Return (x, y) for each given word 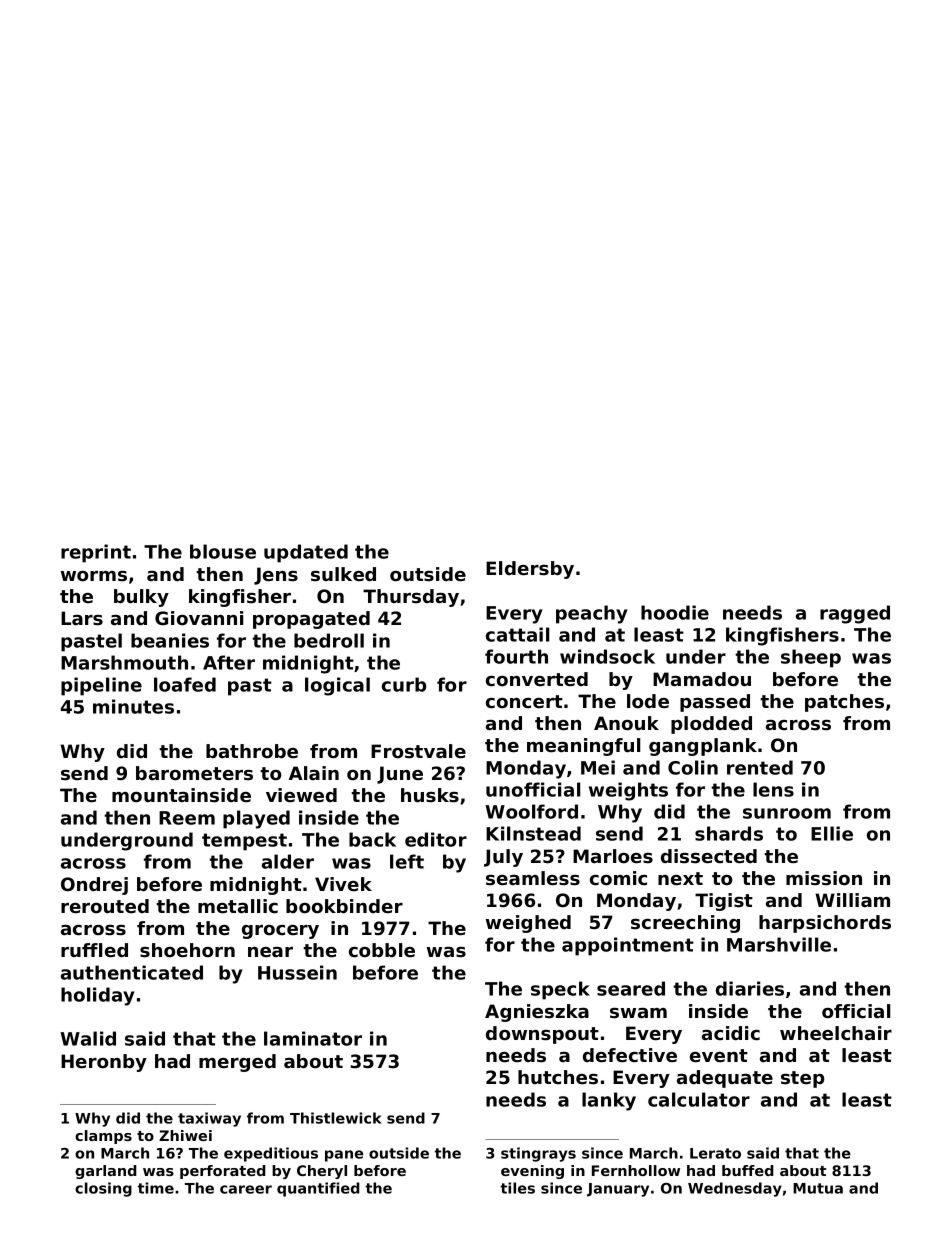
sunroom (787, 813)
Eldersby (530, 570)
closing (103, 1189)
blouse (223, 551)
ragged (855, 614)
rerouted (105, 906)
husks (430, 795)
